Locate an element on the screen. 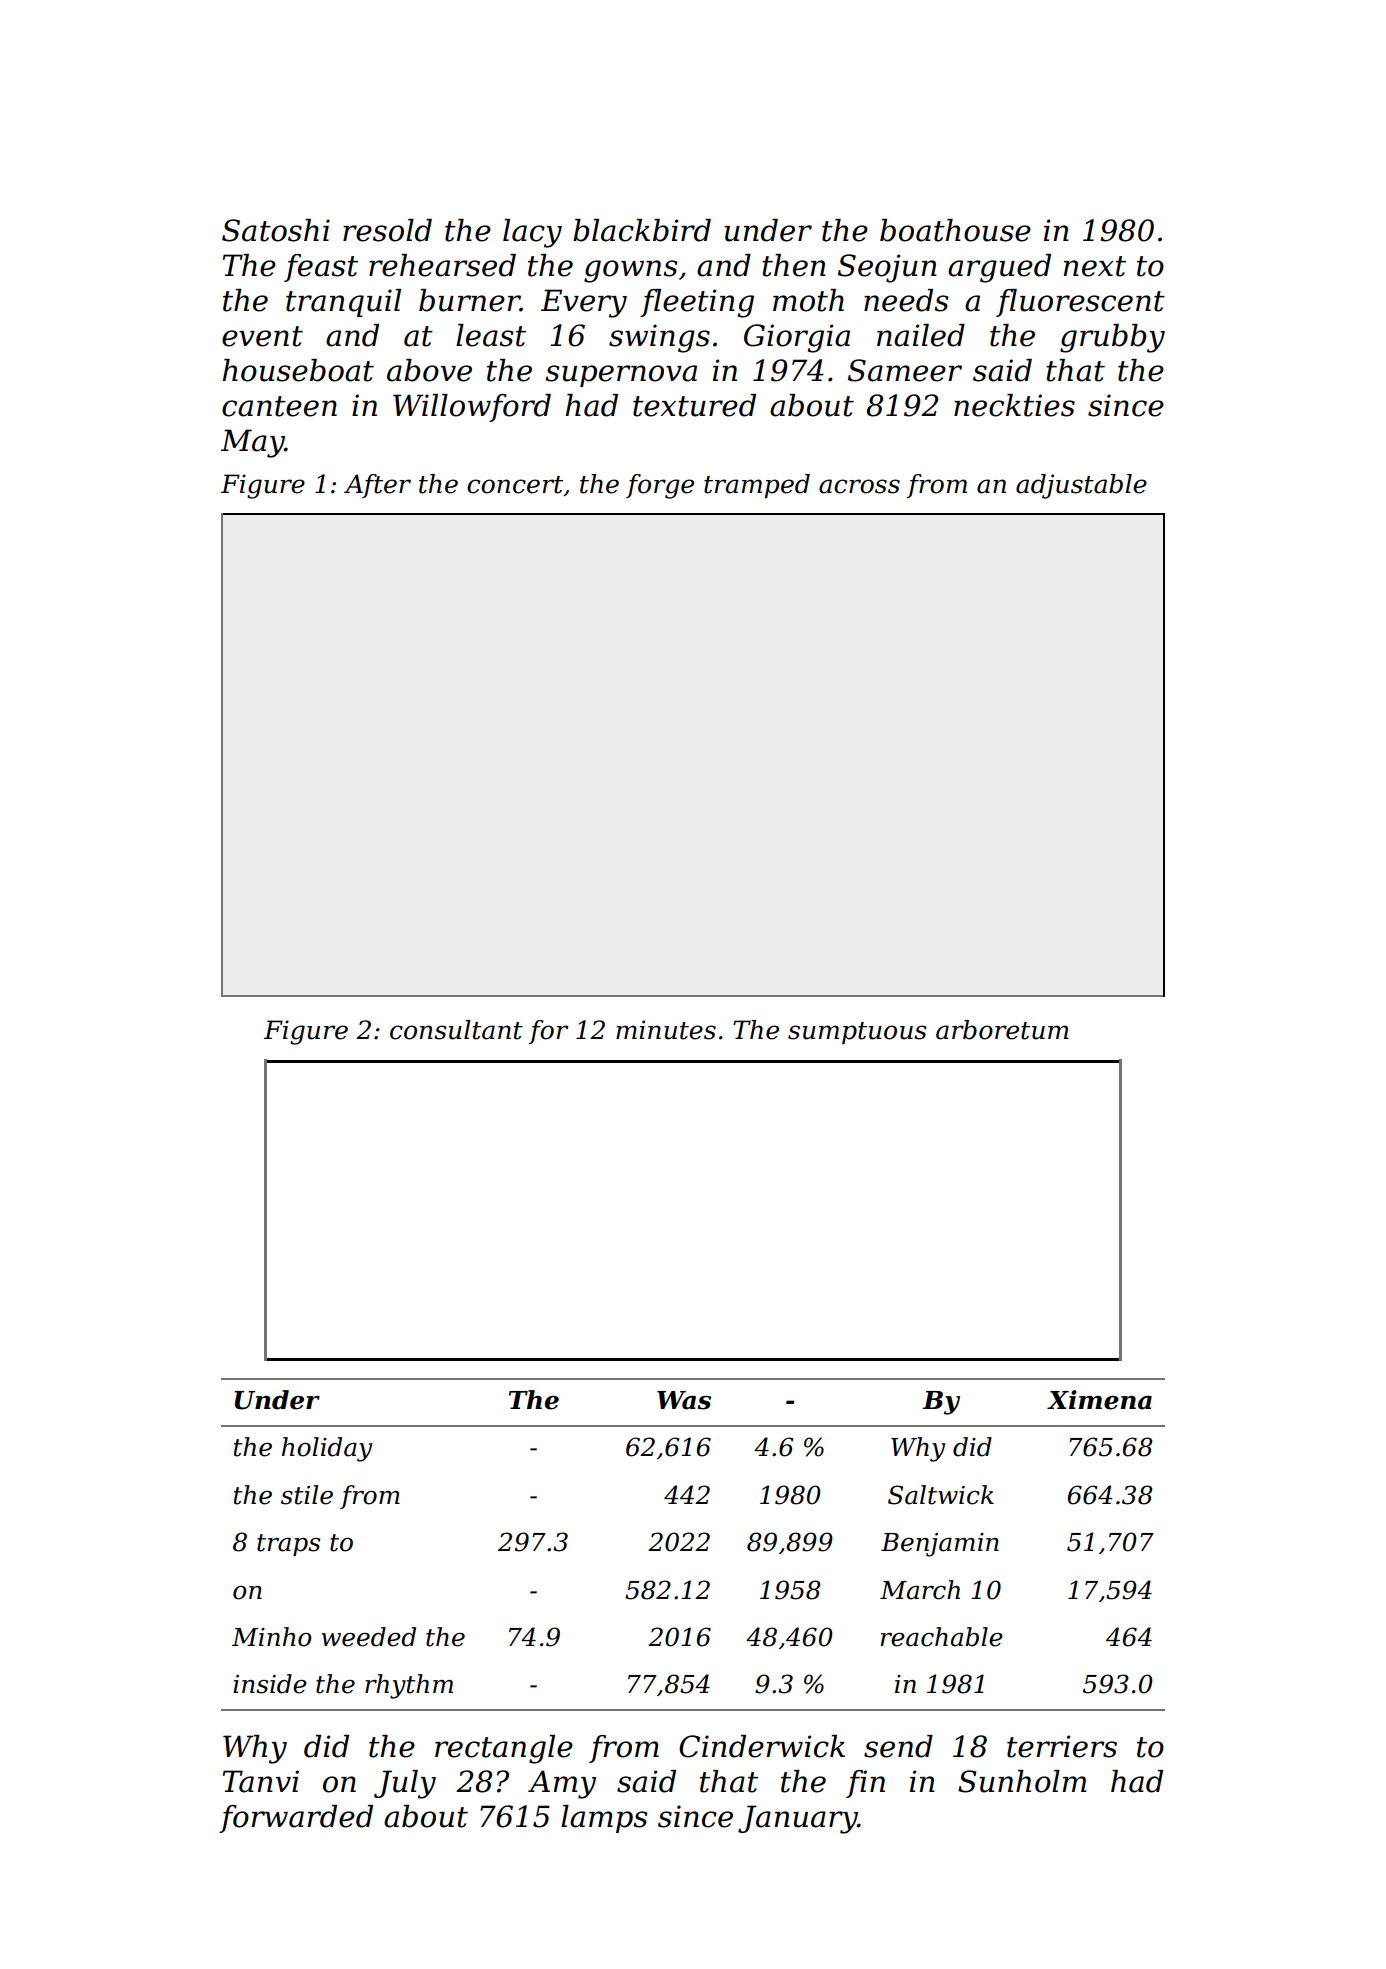  adjustable is located at coordinates (1081, 486).
